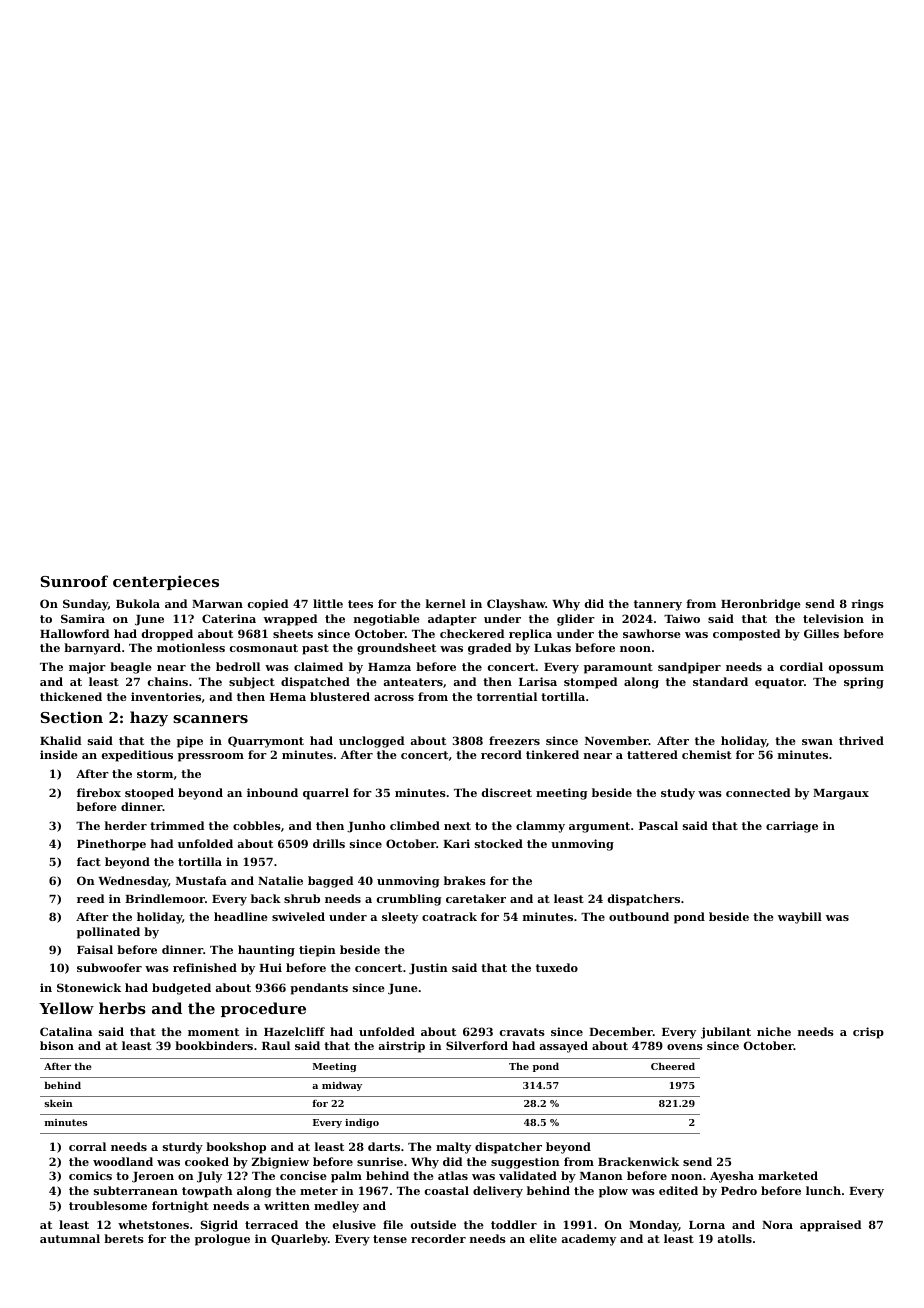 This screenshot has height=1308, width=924. Describe the element at coordinates (133, 882) in the screenshot. I see `Wednesday` at that location.
